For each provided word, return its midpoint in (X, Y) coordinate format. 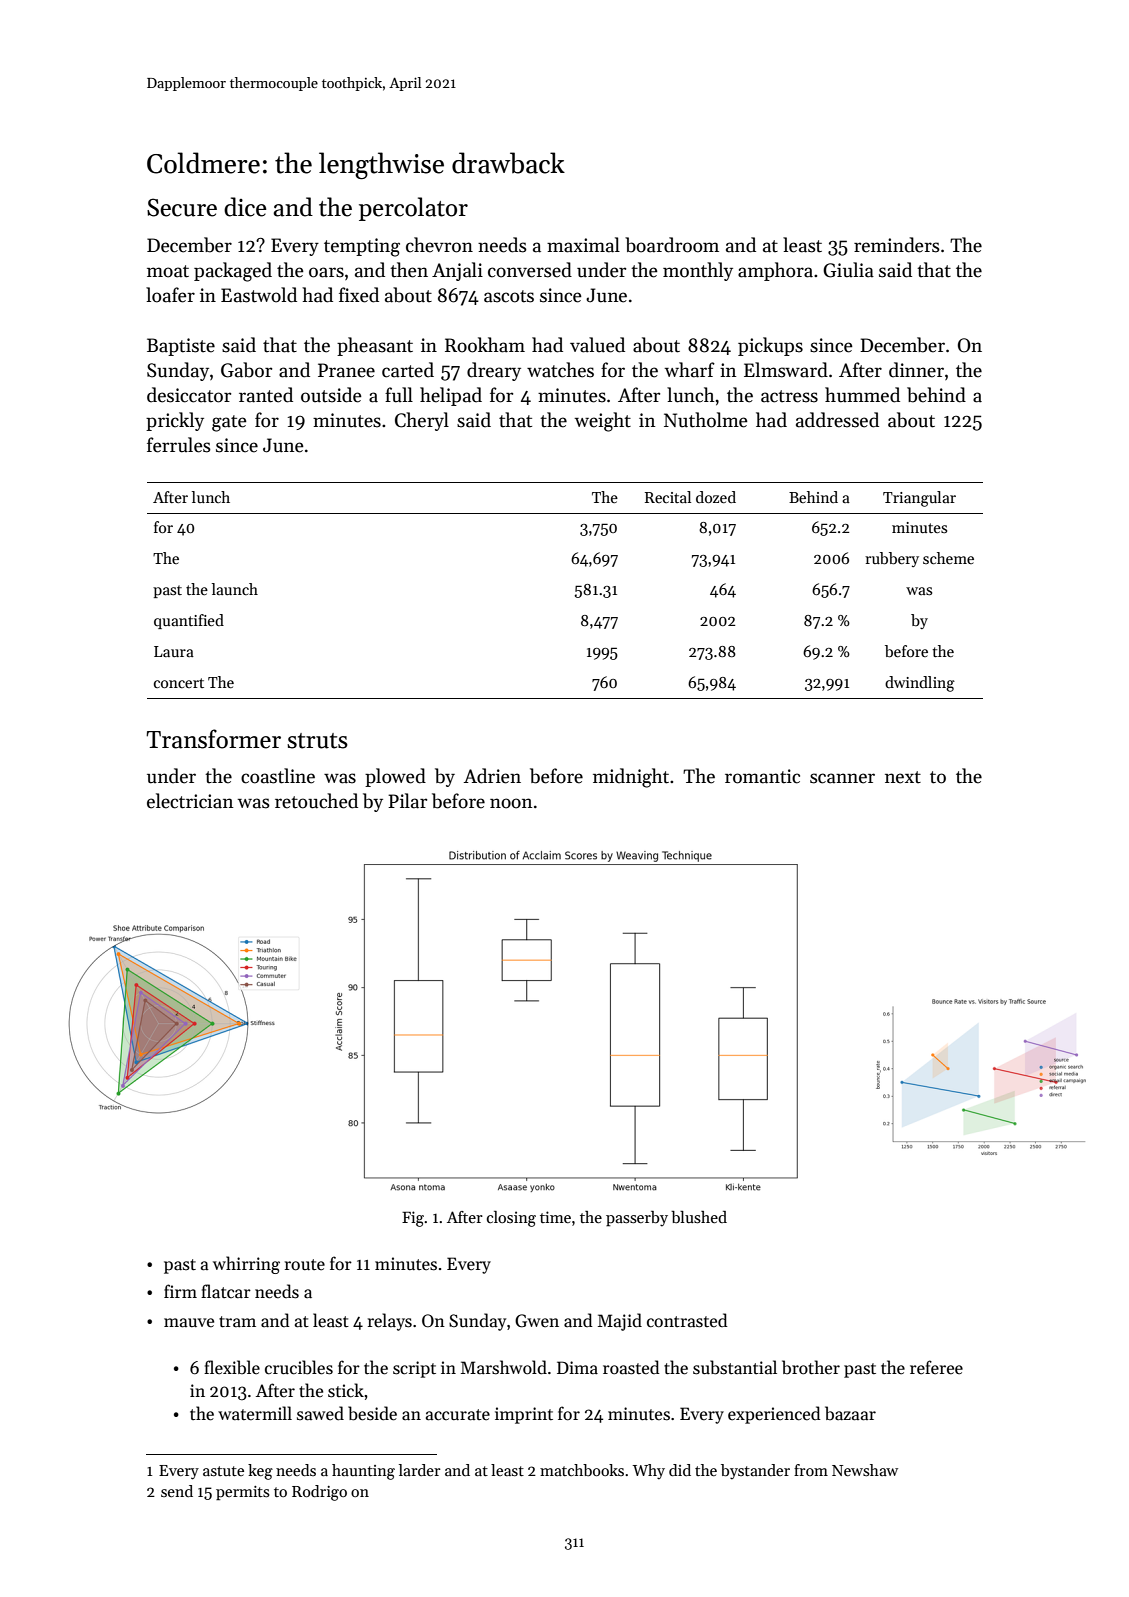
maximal (583, 245)
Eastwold (259, 295)
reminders (897, 245)
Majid (620, 1322)
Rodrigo (319, 1493)
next (903, 777)
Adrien (492, 776)
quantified (189, 621)
